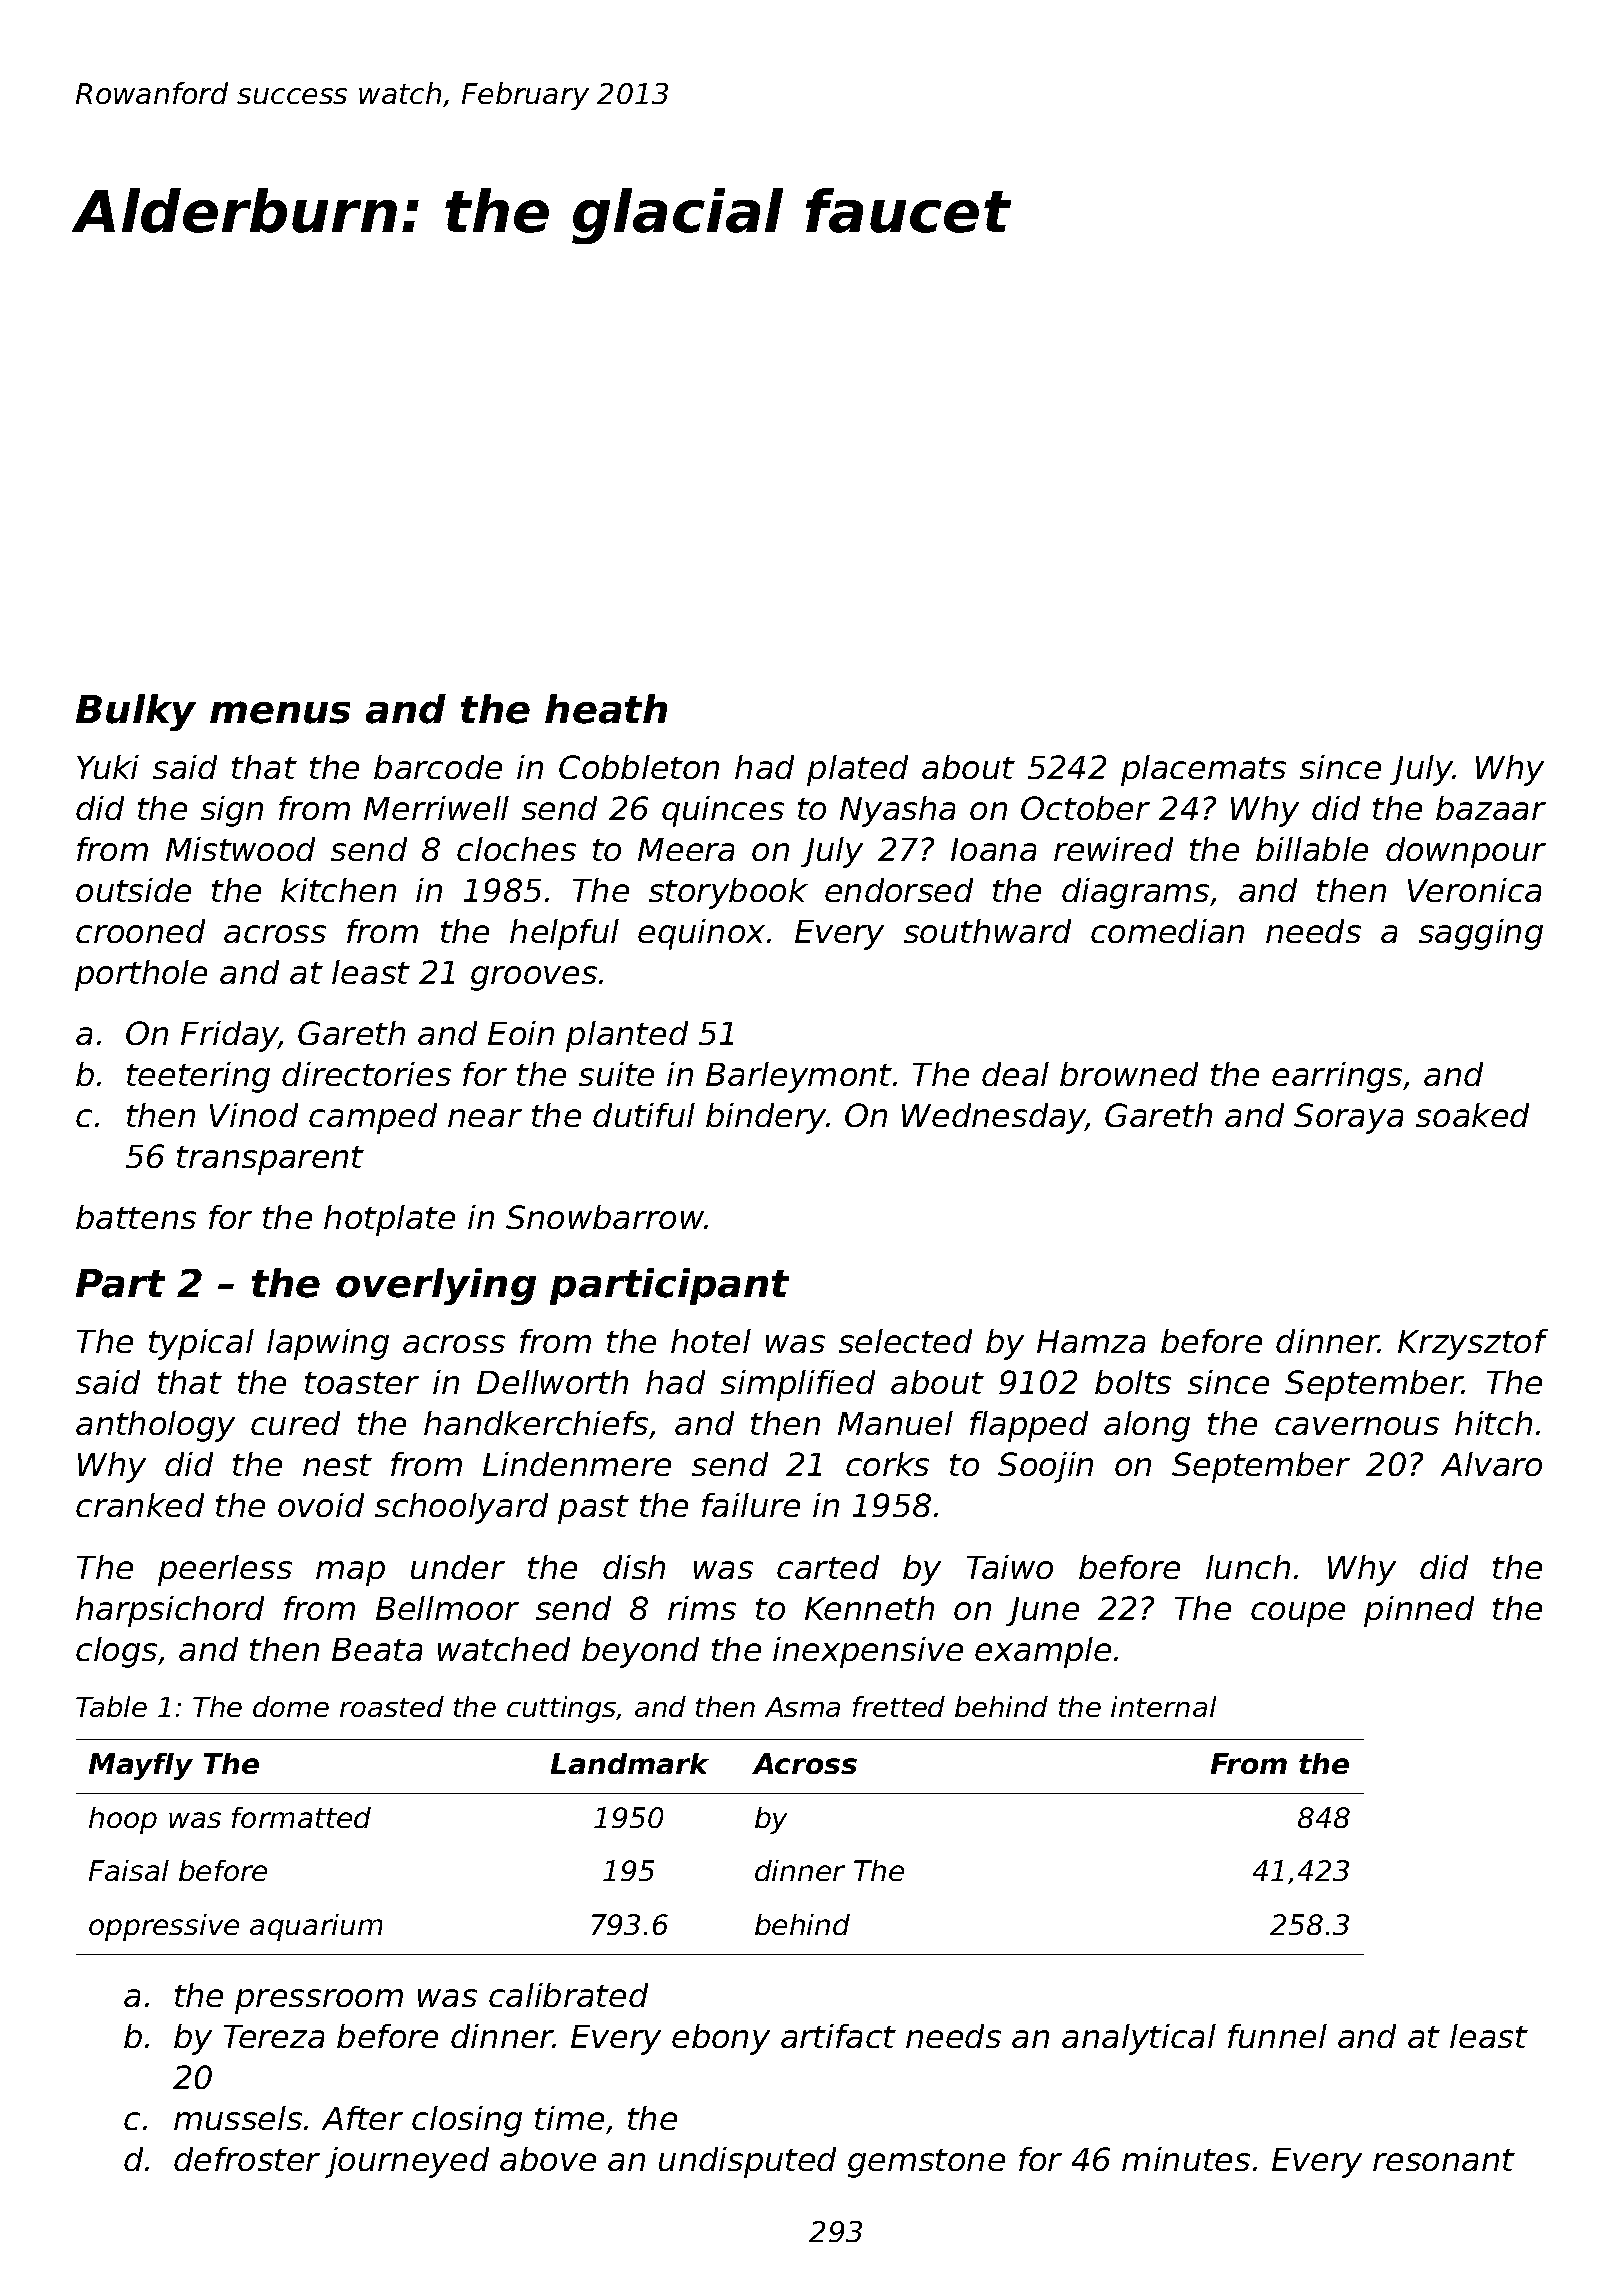  I want to click on hotel, so click(711, 1341).
